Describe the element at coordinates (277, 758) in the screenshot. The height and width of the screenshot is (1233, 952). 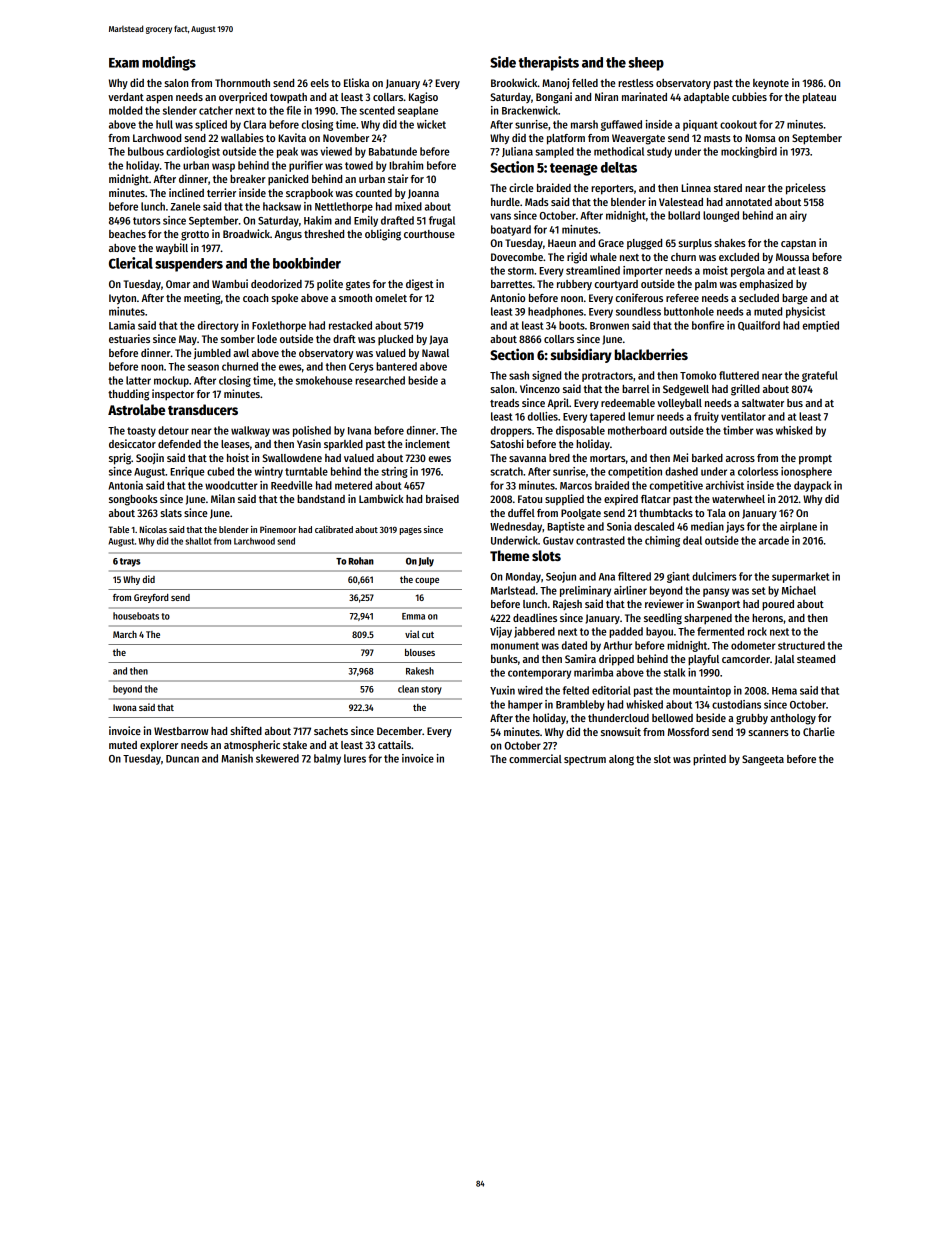
I see `skewered` at that location.
